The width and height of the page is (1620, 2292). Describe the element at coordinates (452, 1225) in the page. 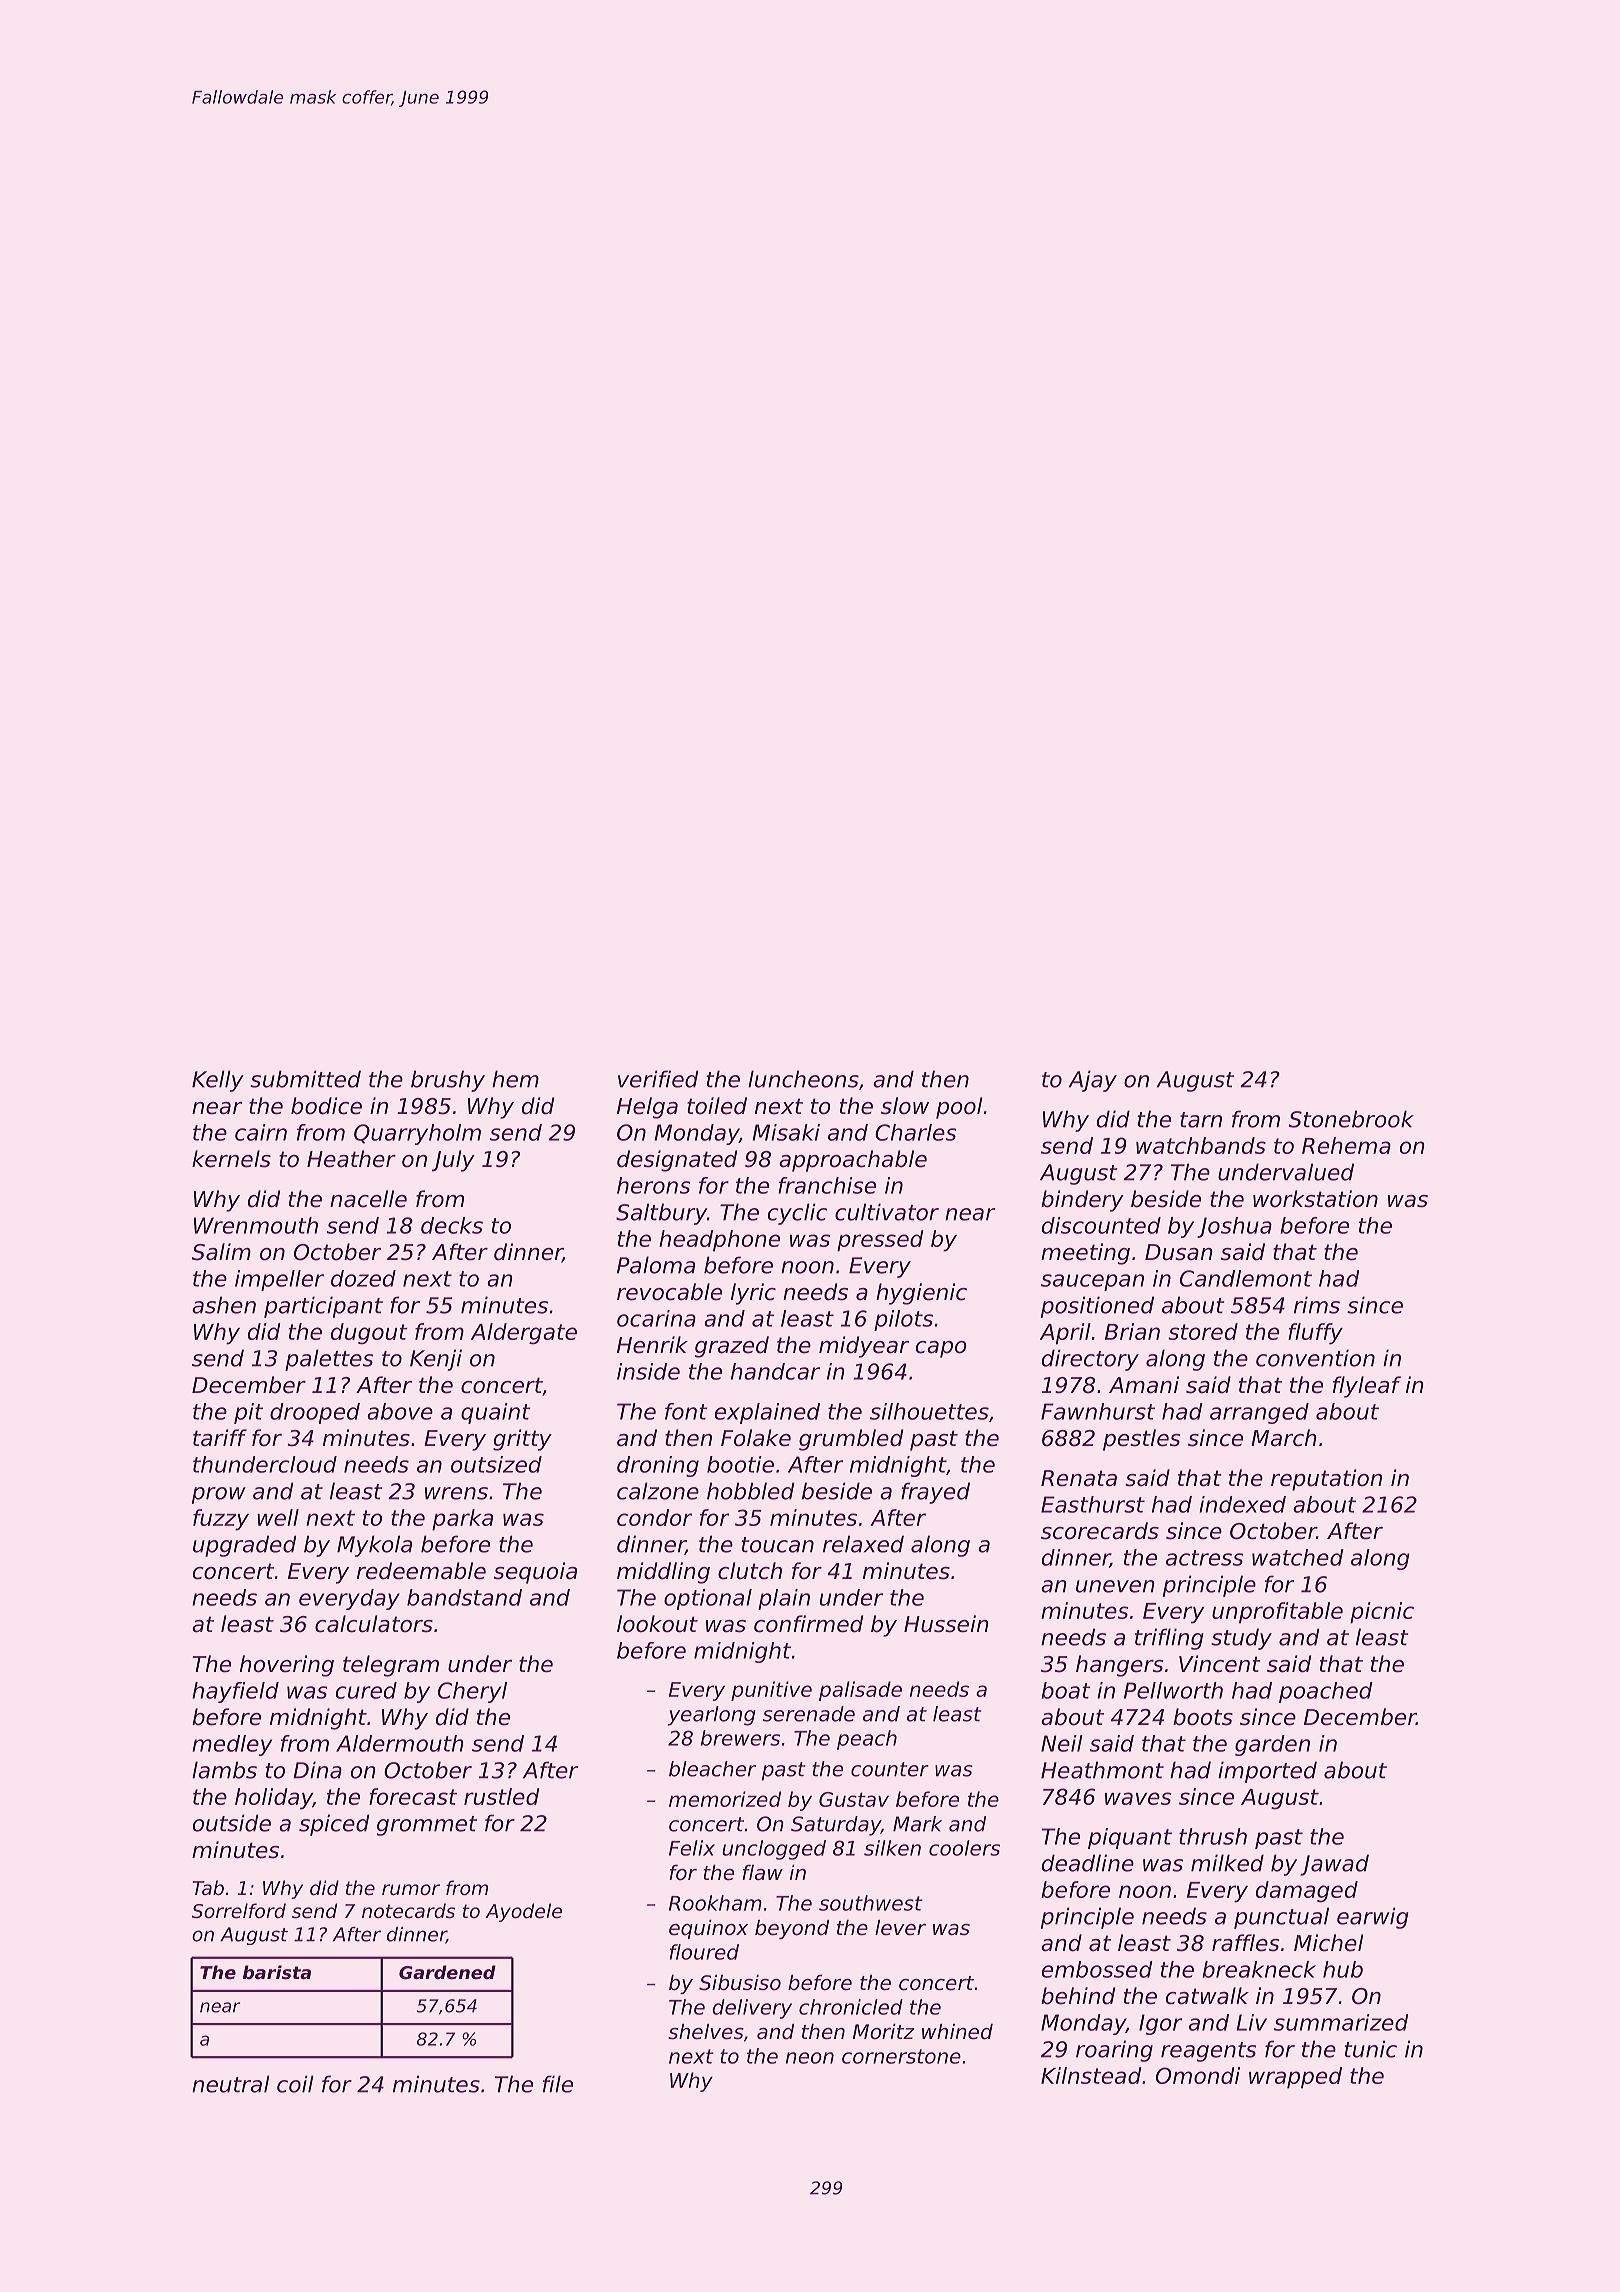

I see `decks` at that location.
